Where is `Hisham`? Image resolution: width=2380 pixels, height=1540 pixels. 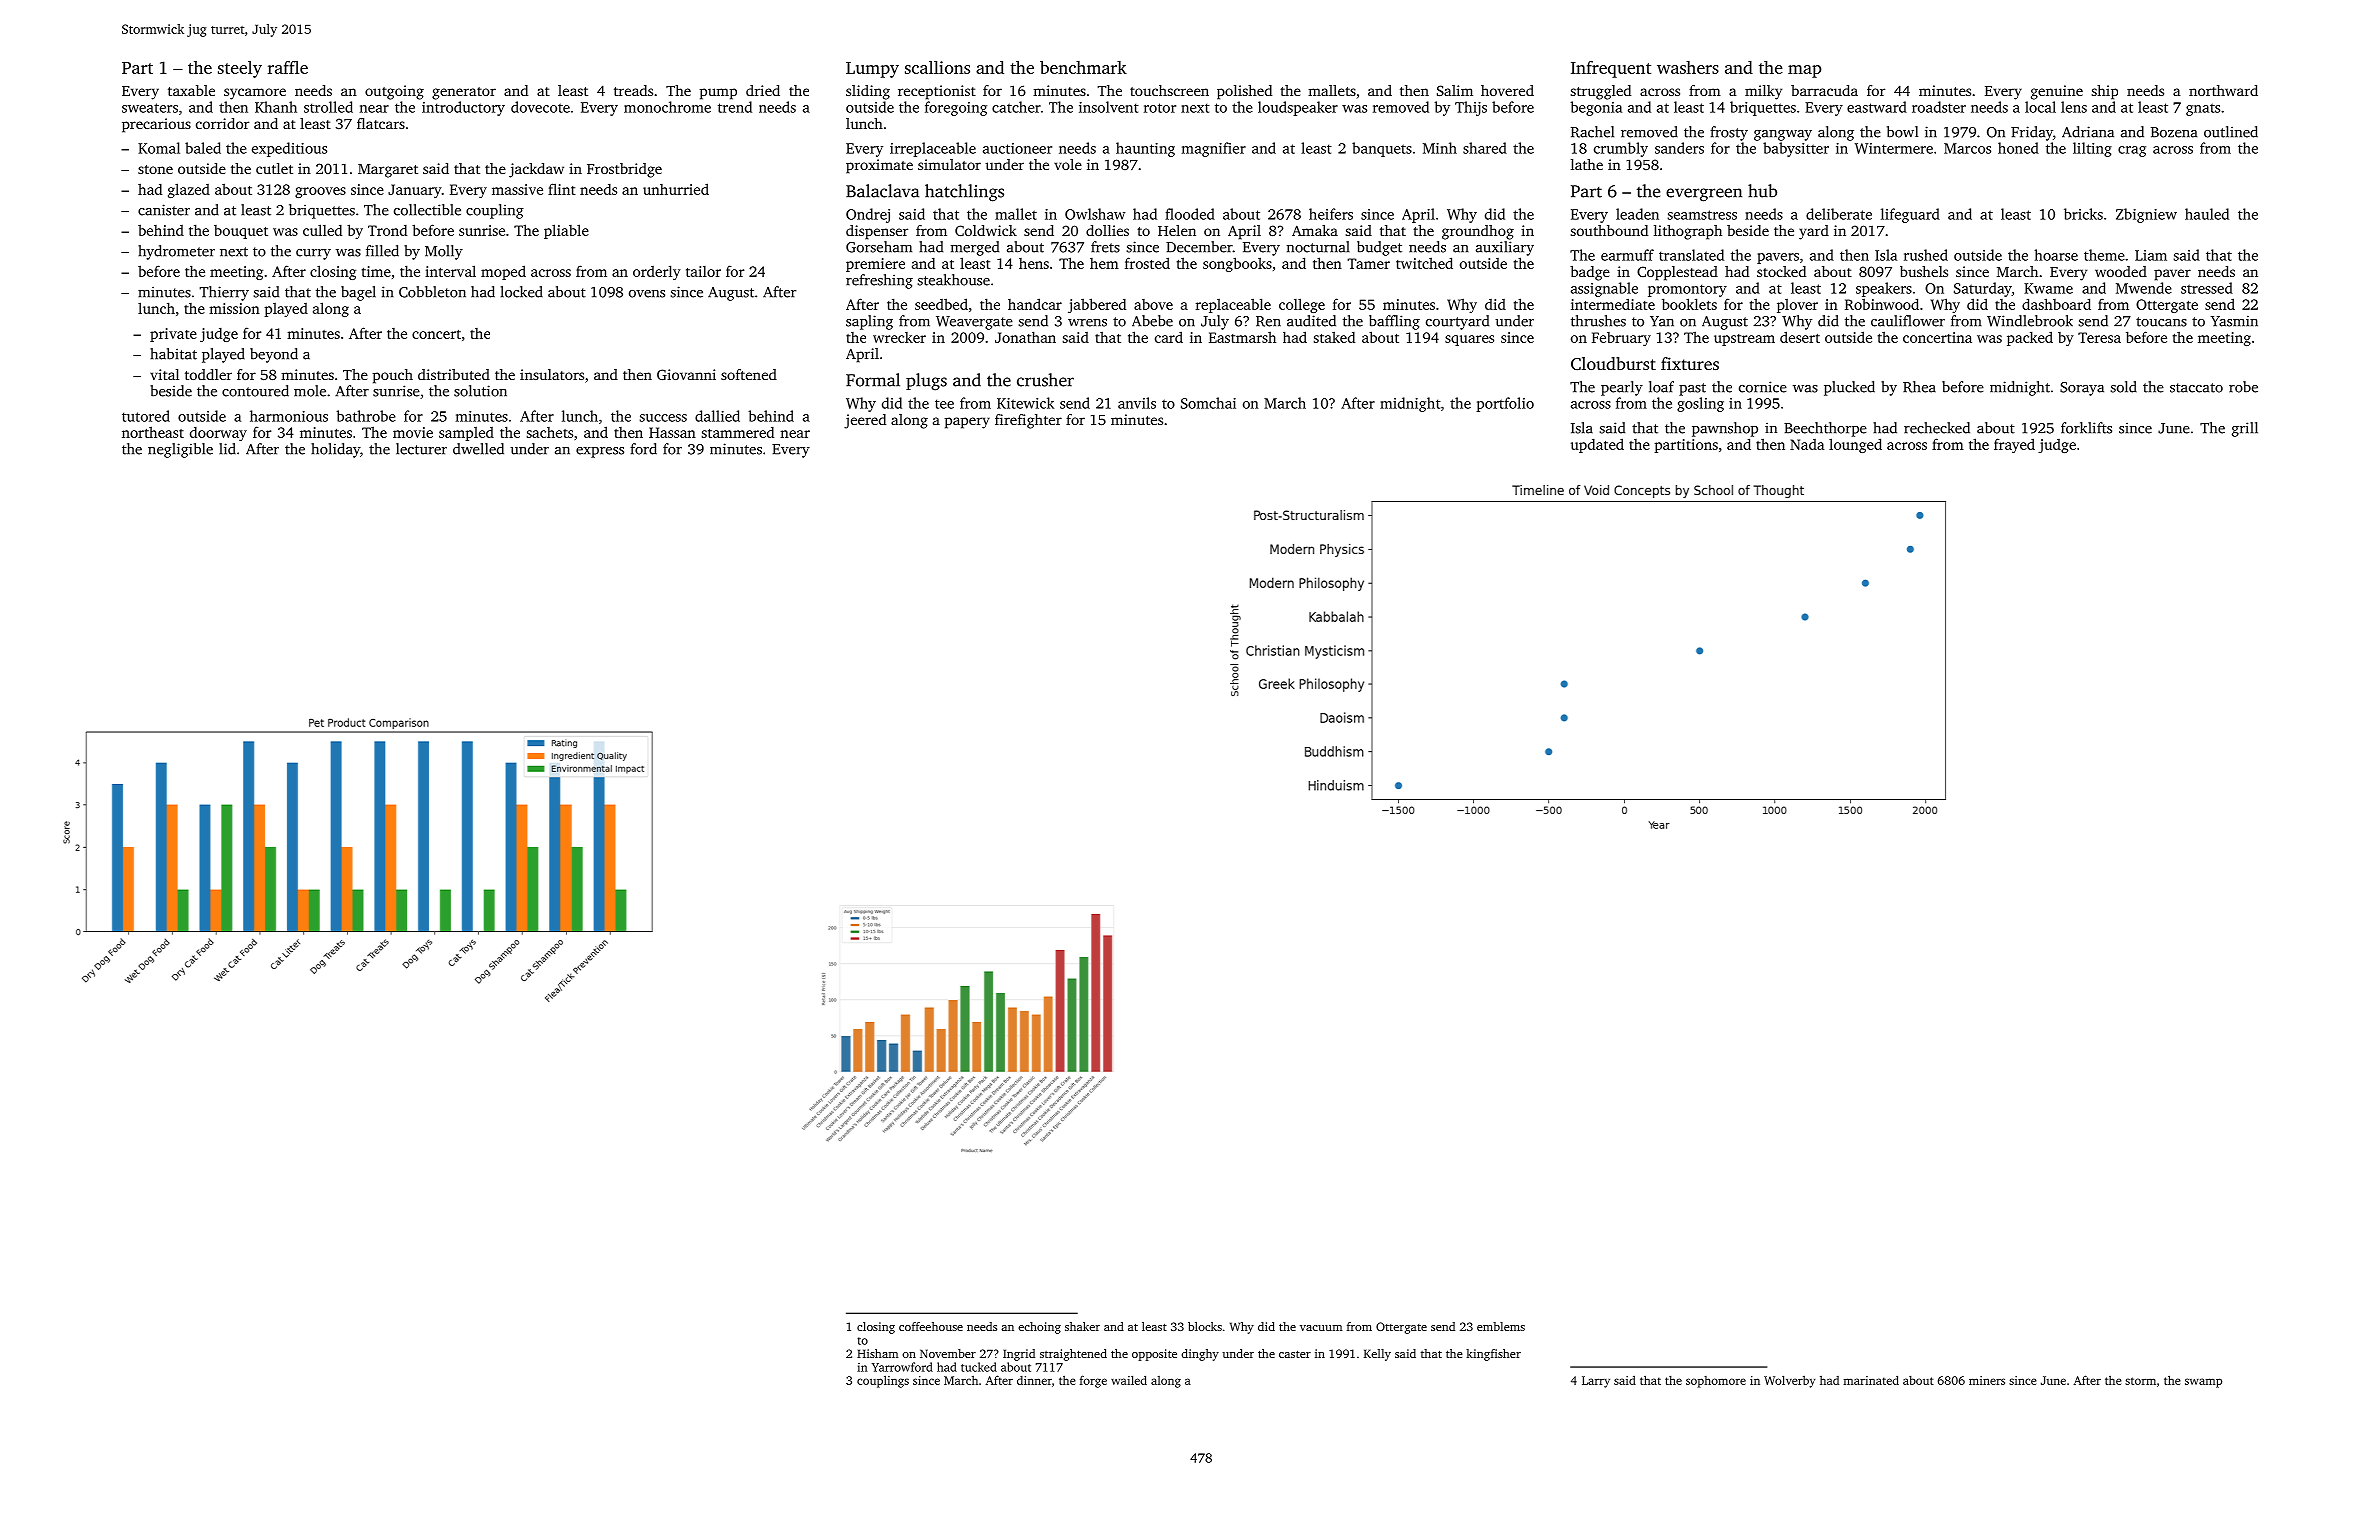
Hisham is located at coordinates (877, 1353).
